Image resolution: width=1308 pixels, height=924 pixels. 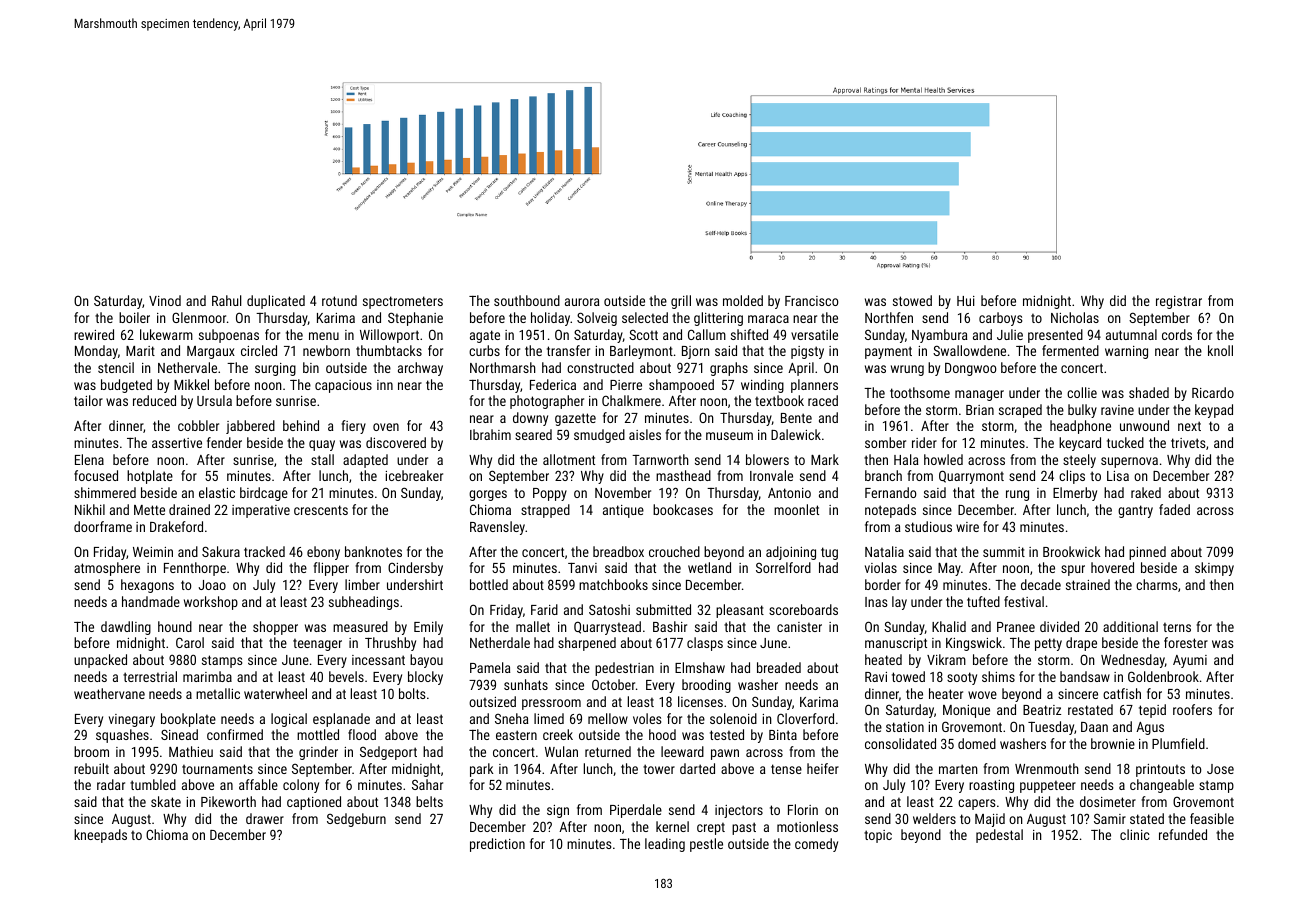 What do you see at coordinates (1146, 492) in the screenshot?
I see `raked` at bounding box center [1146, 492].
